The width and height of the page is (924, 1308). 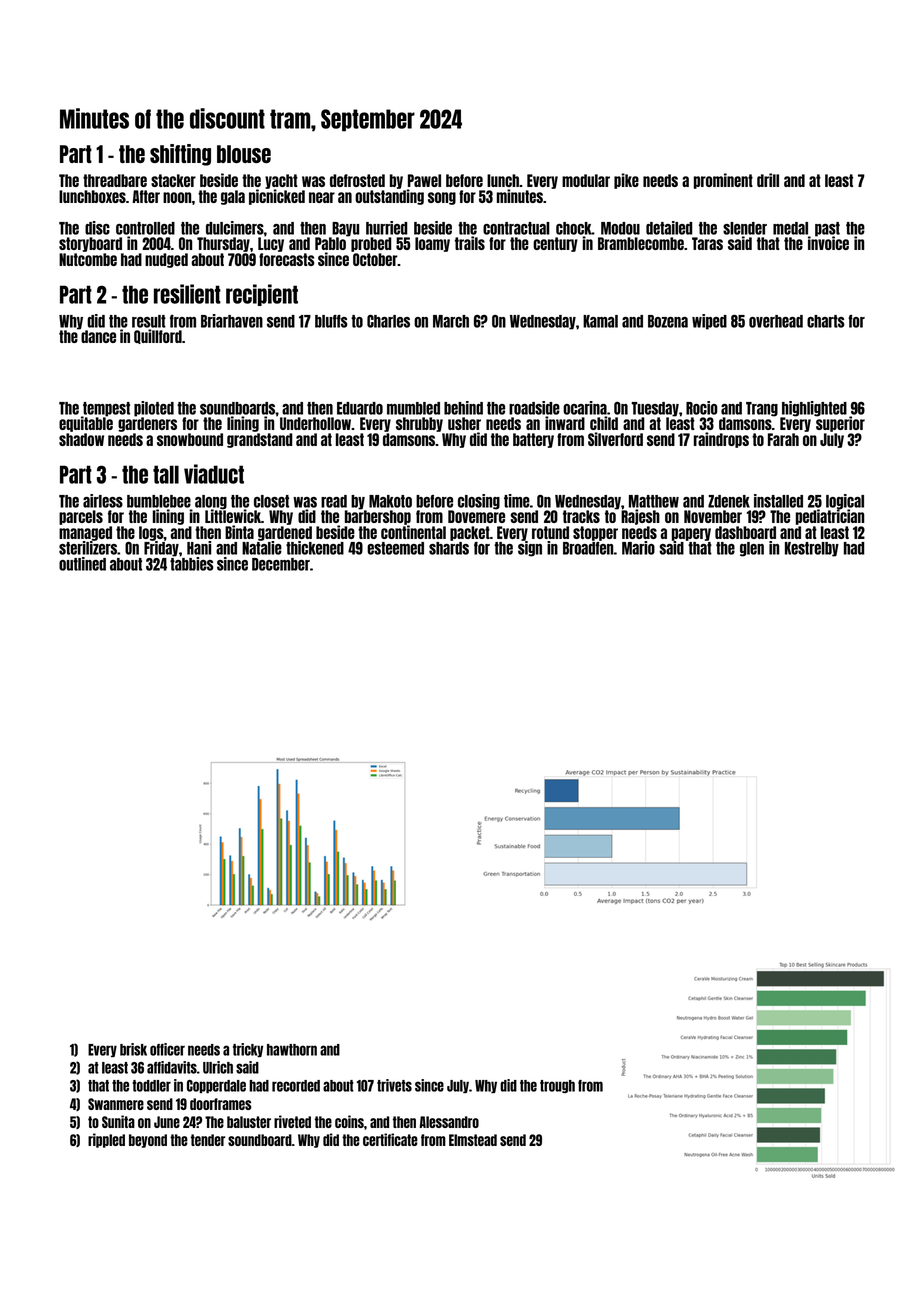 I want to click on trough, so click(x=557, y=1086).
